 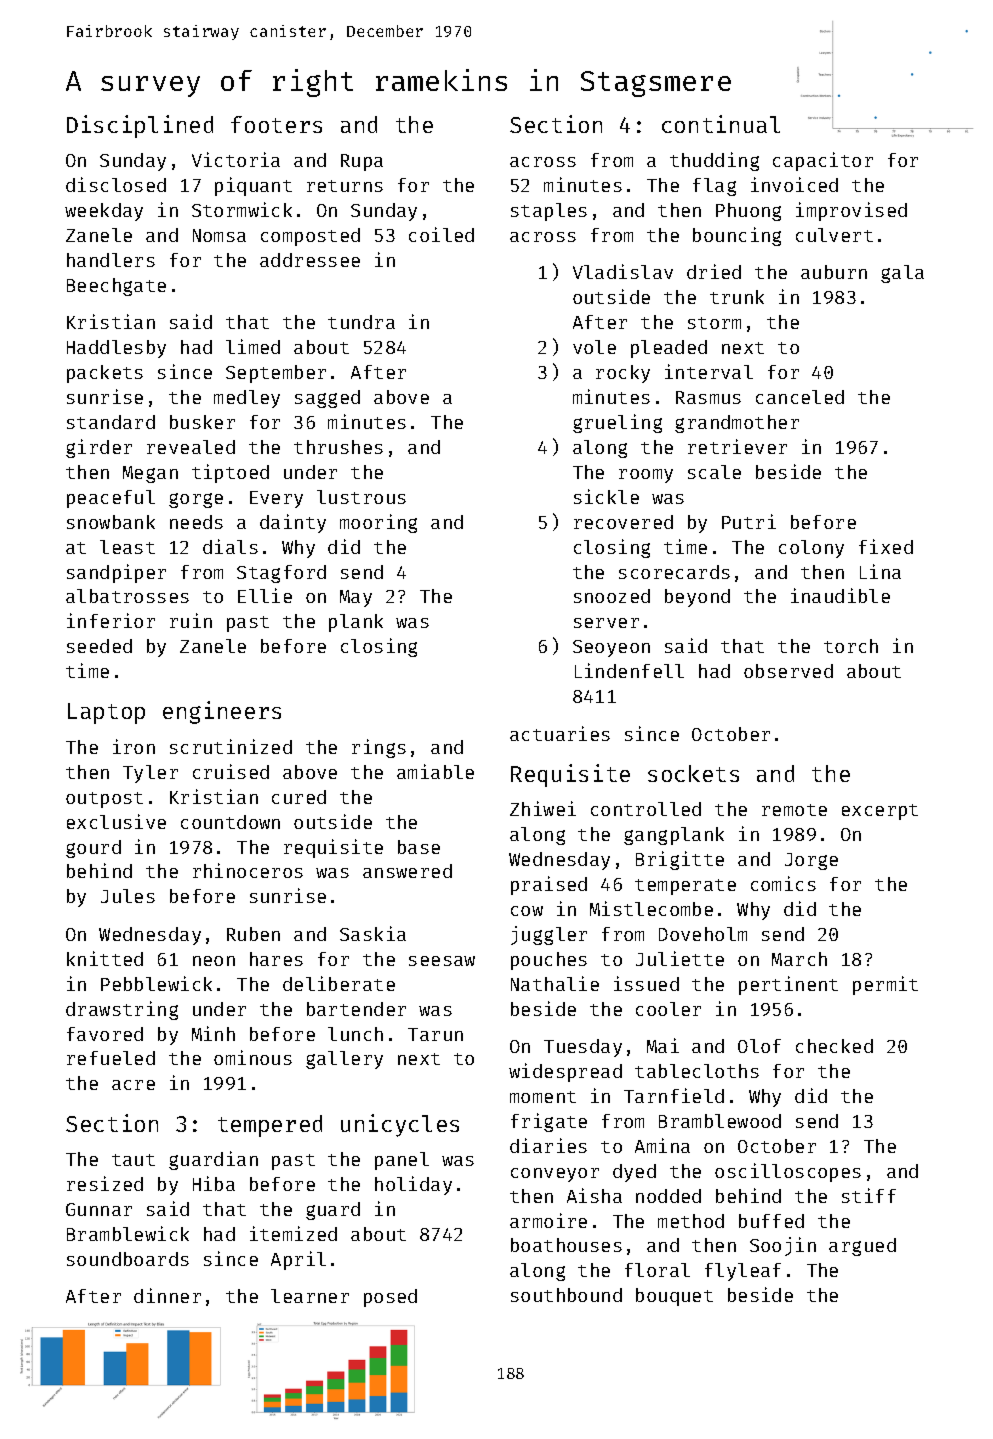 What do you see at coordinates (270, 1126) in the screenshot?
I see `tempered` at bounding box center [270, 1126].
